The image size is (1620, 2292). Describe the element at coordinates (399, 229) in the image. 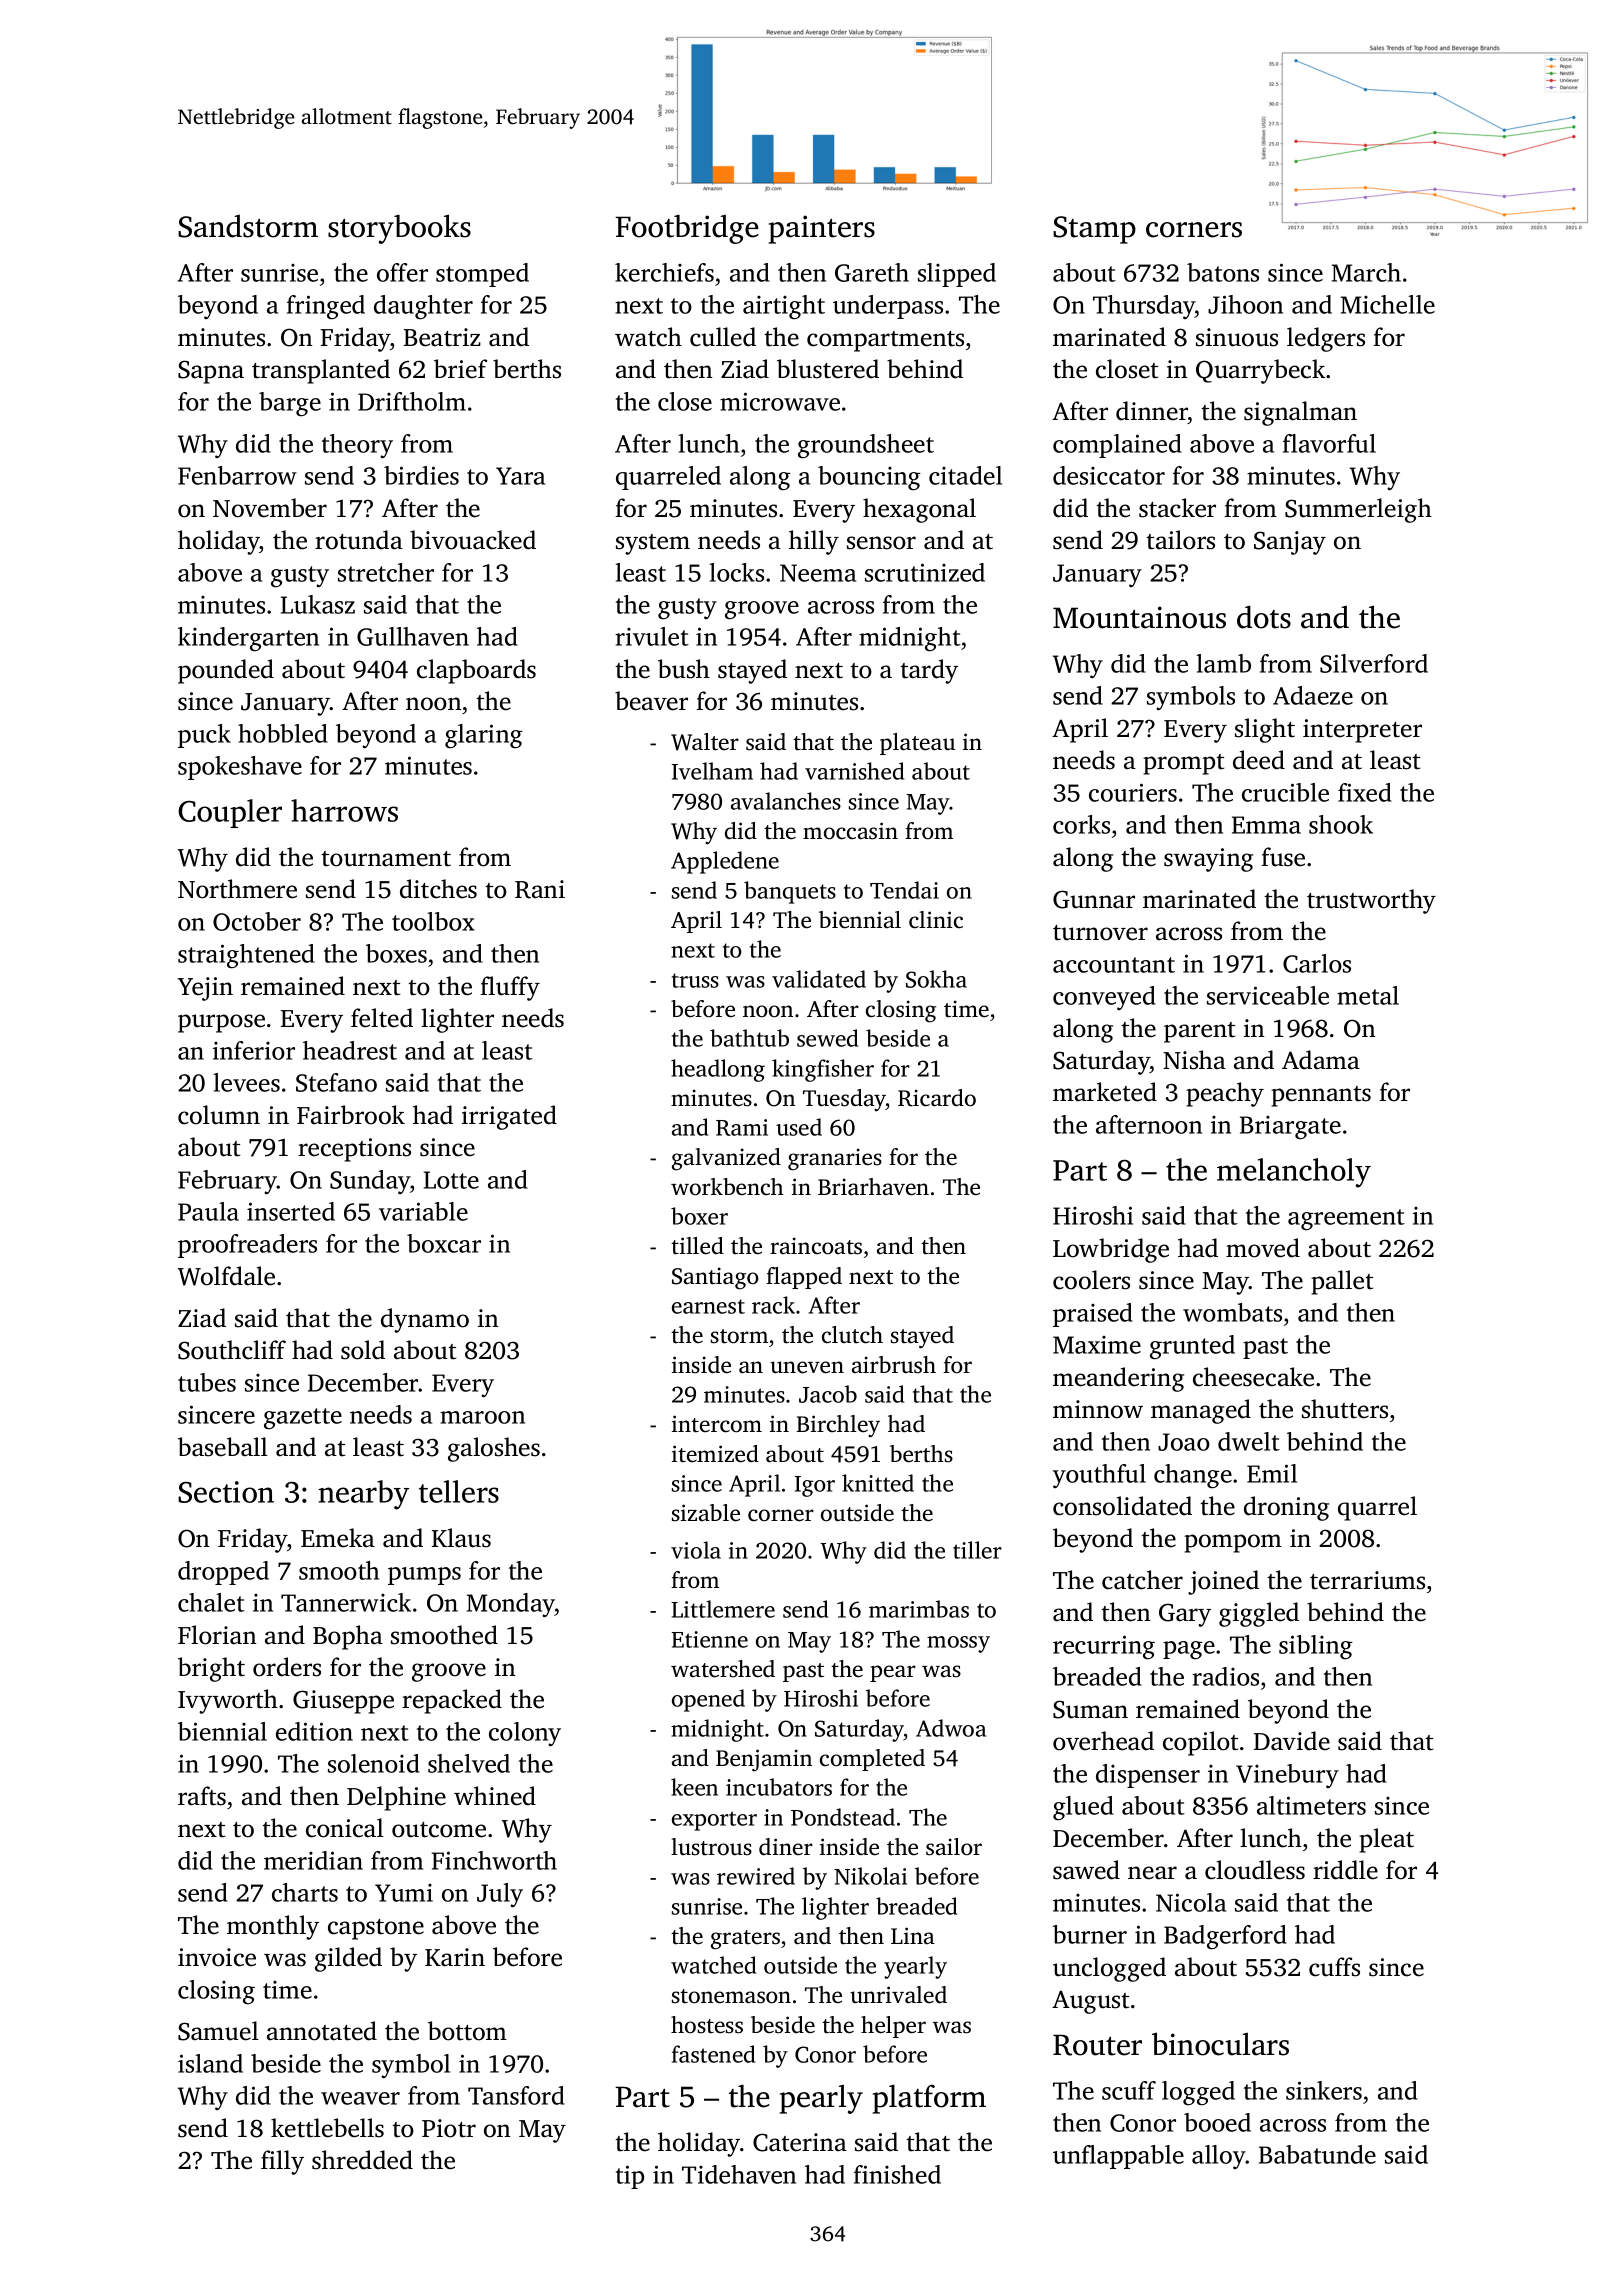

I see `storybooks` at that location.
